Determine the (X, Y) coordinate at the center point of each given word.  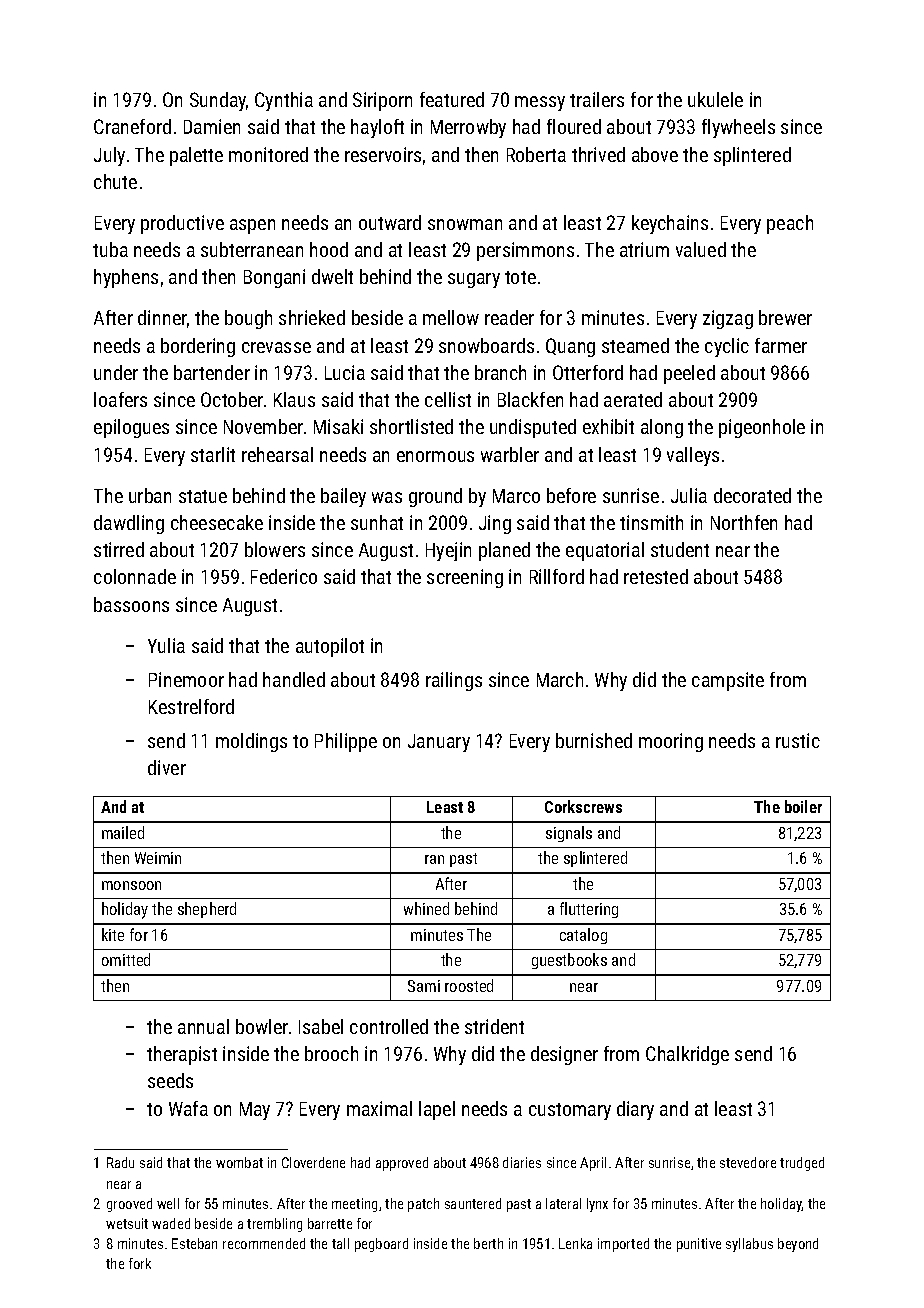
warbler (510, 454)
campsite (728, 681)
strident (494, 1026)
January (439, 743)
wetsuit (127, 1223)
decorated (752, 495)
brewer (785, 317)
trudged (802, 1164)
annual (203, 1026)
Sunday (218, 101)
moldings (251, 742)
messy (540, 103)
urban (150, 495)
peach (790, 224)
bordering (198, 347)
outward (390, 222)
